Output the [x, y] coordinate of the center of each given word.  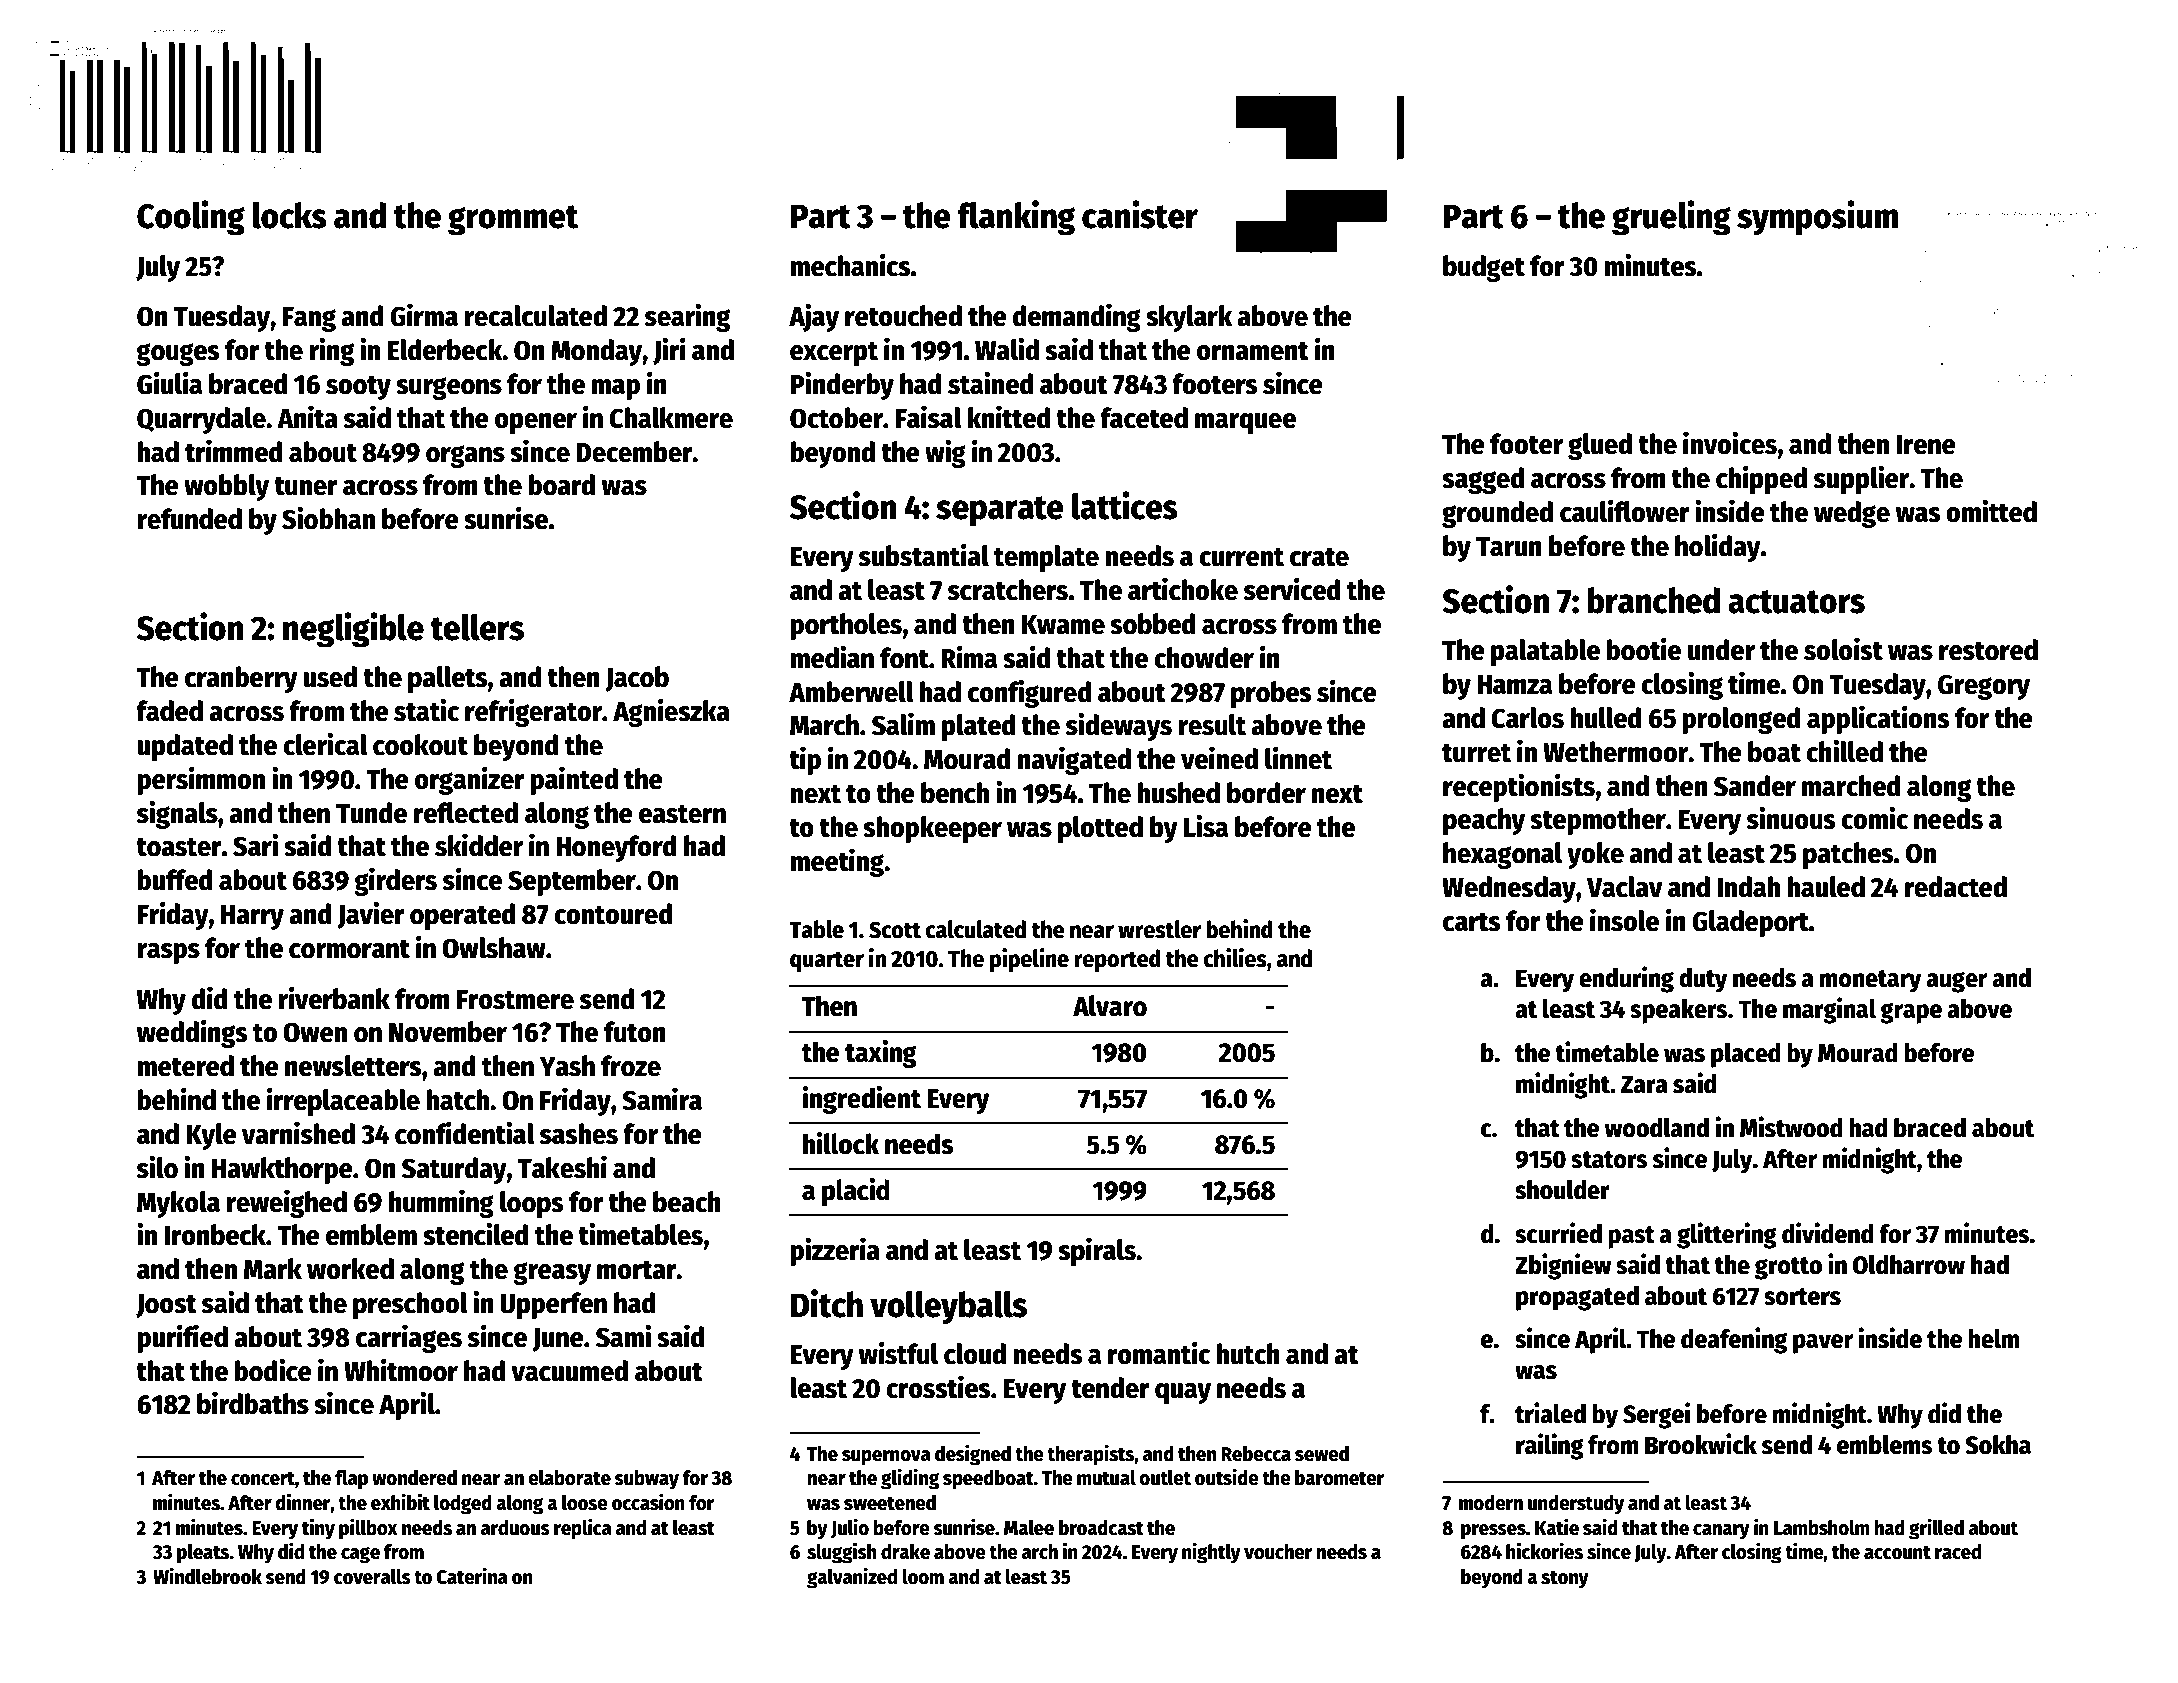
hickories [1544, 1551]
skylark [1189, 318]
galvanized [852, 1578]
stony [1565, 1579]
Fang [309, 319]
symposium [1817, 218]
